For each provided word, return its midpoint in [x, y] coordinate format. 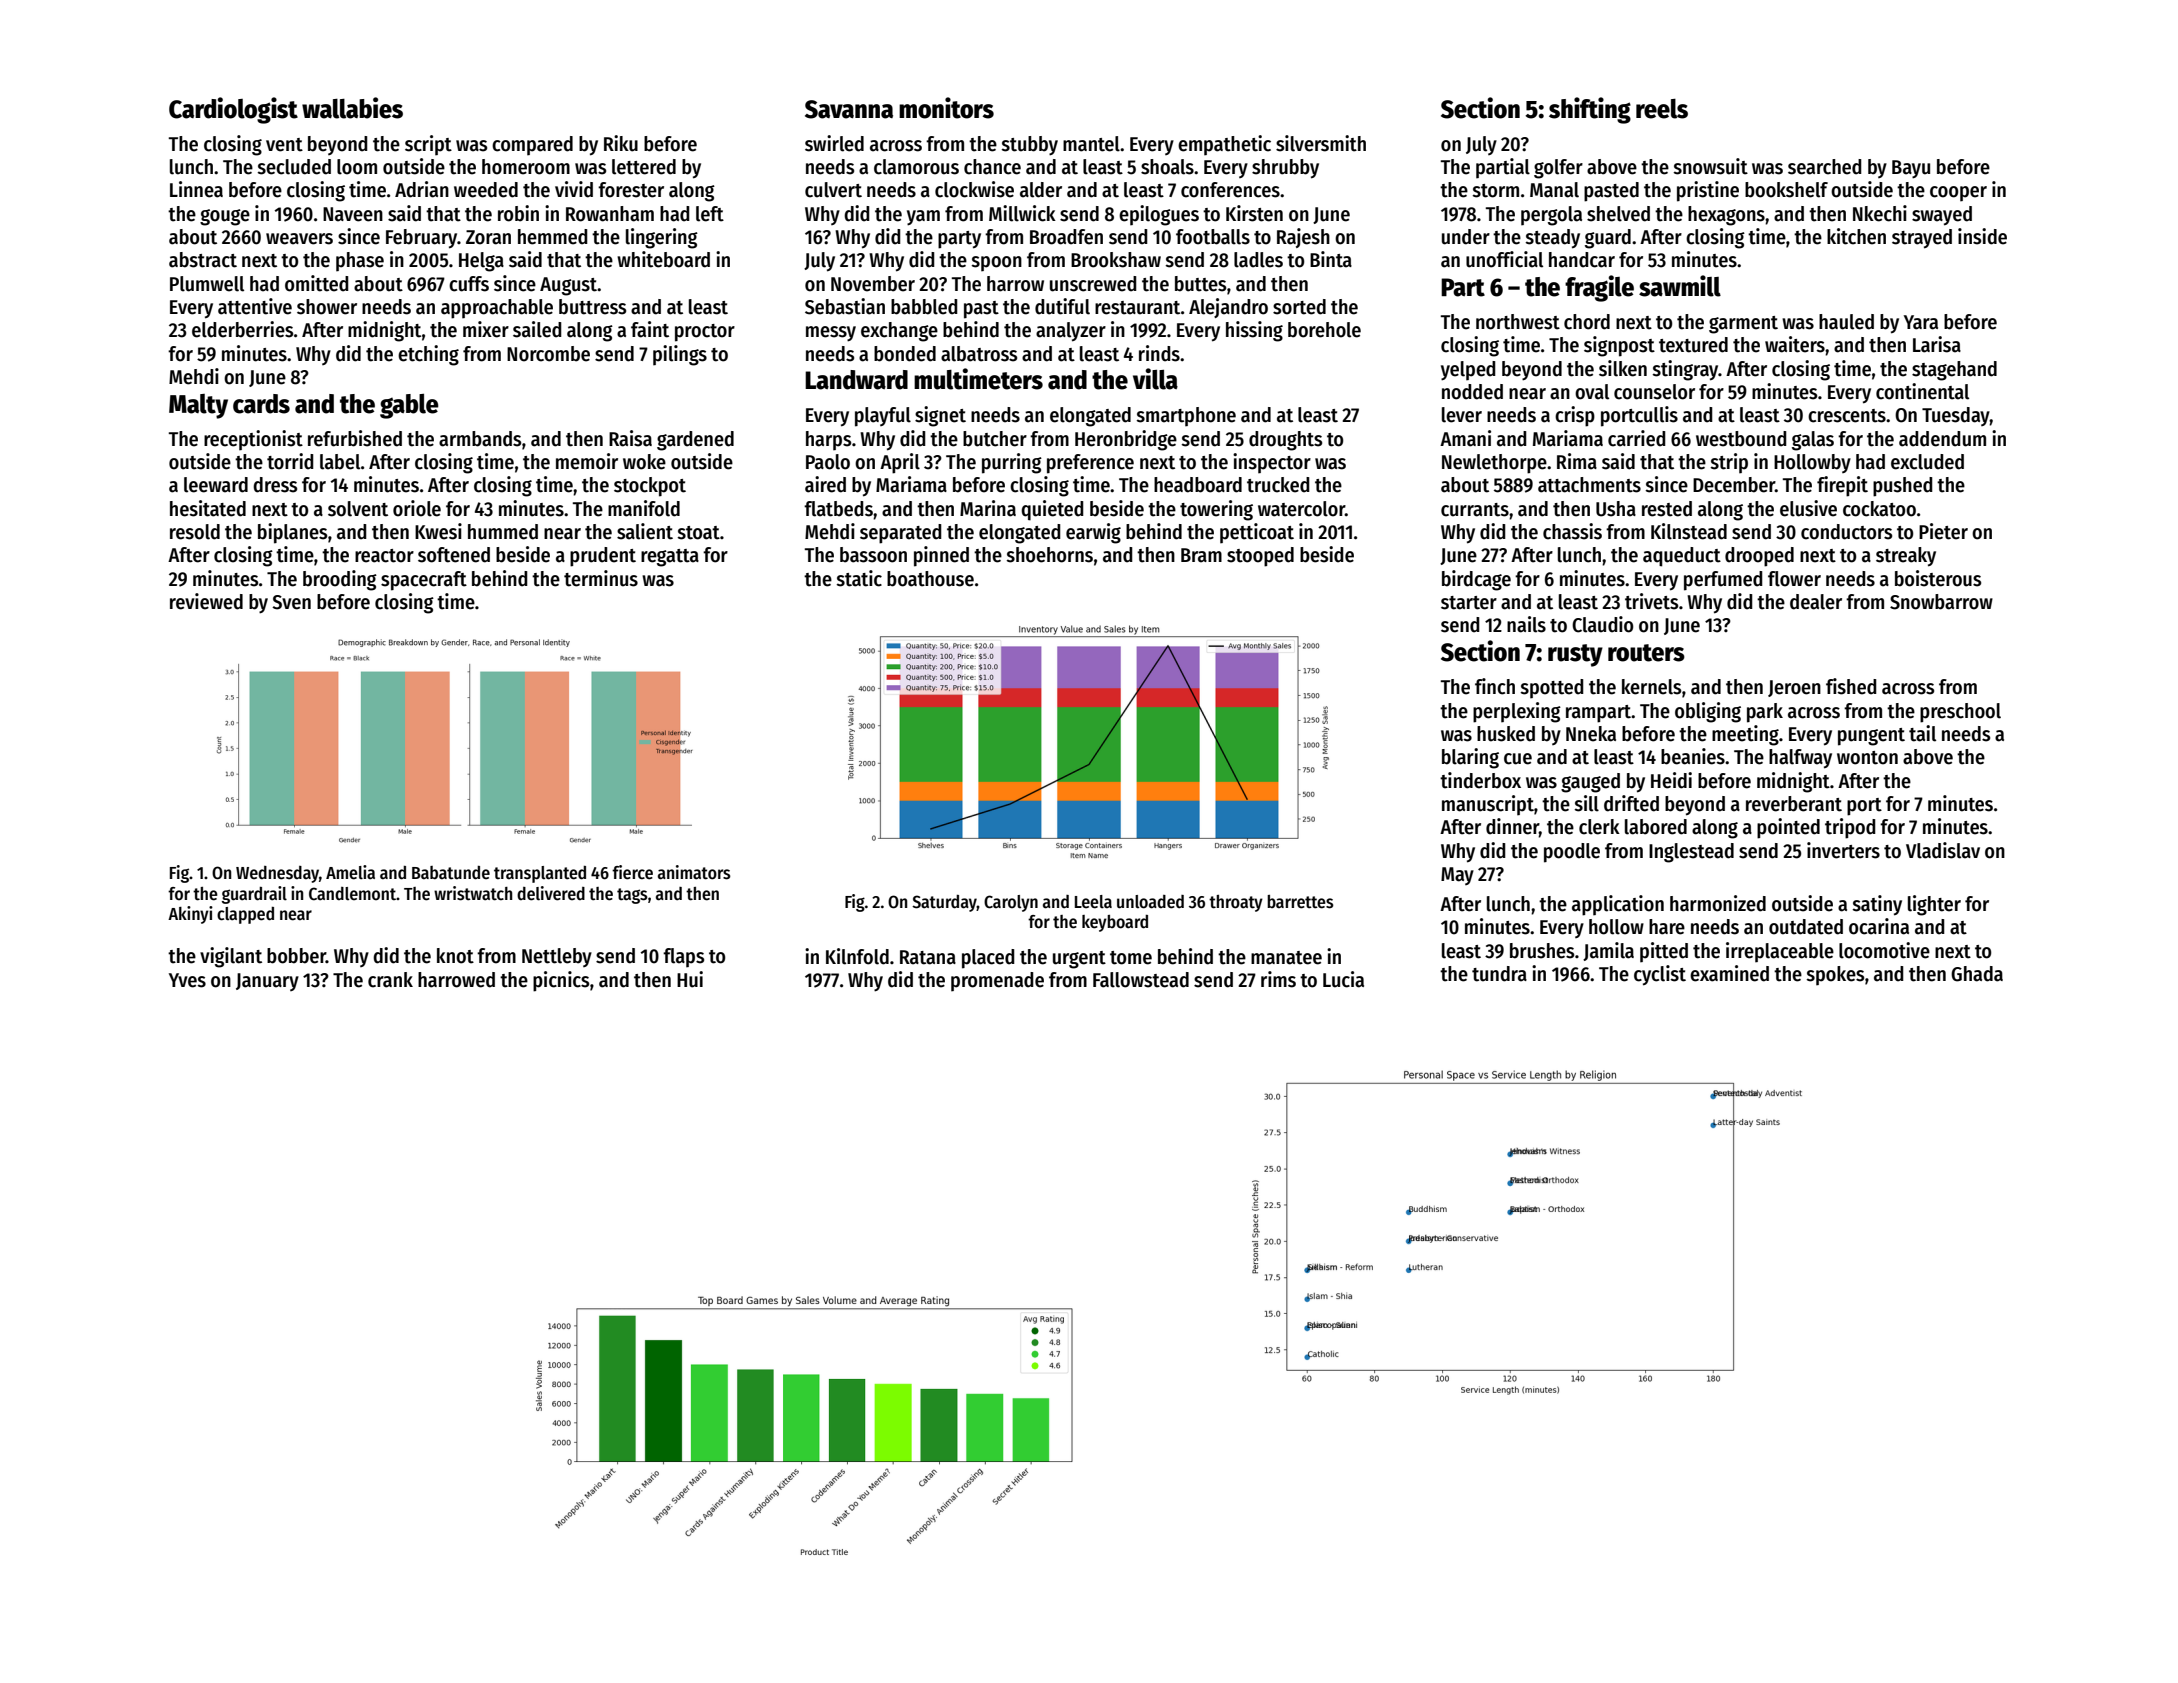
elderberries [242, 329]
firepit [1842, 486]
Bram [1201, 555]
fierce [632, 872]
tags [632, 896]
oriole [417, 508]
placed [988, 959]
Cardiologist [233, 110]
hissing [1254, 331]
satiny [1877, 905]
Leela [1093, 902]
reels [1662, 109]
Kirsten [1254, 213]
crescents [1847, 416]
